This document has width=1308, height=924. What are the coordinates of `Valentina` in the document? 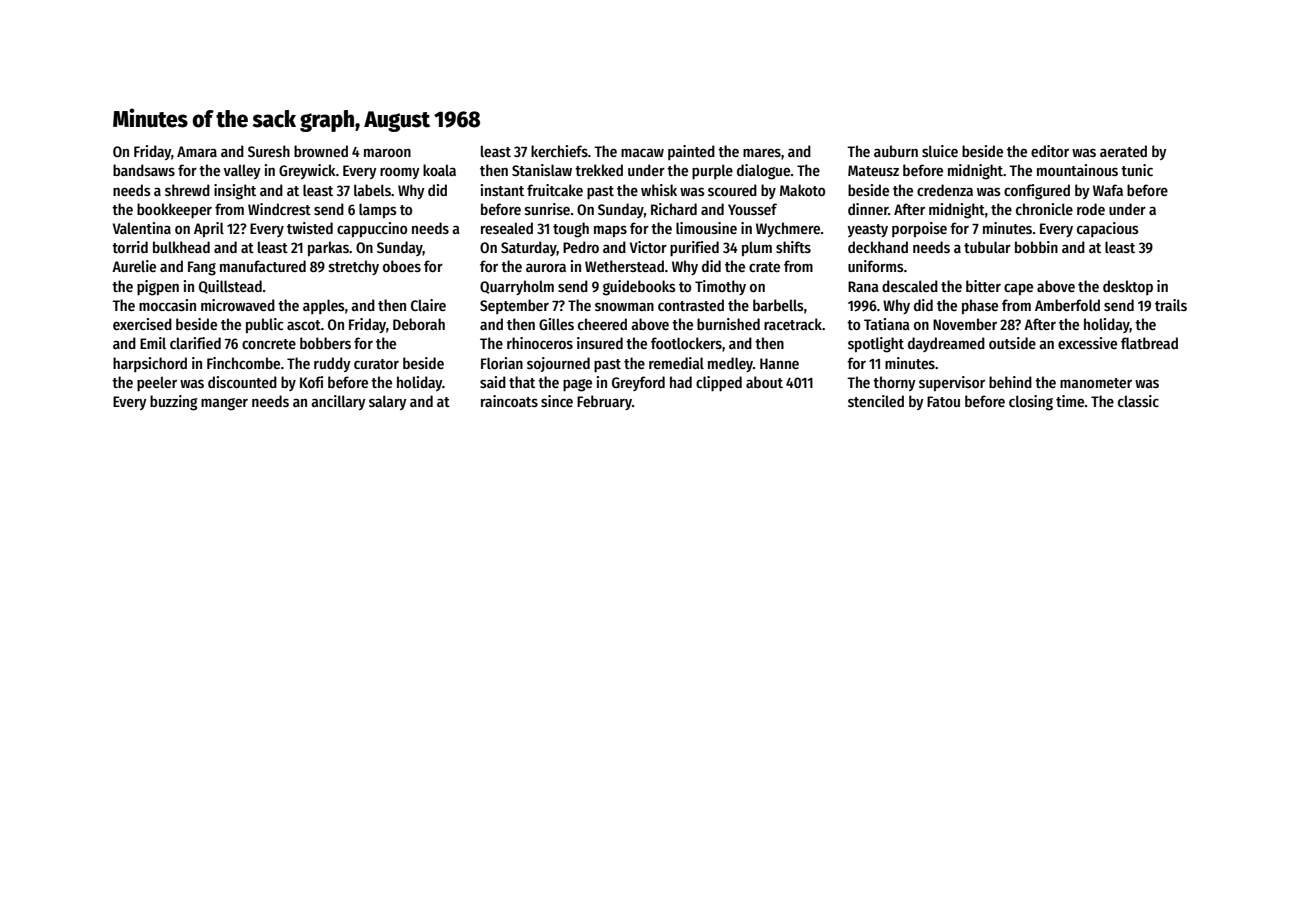 It's located at (142, 228).
